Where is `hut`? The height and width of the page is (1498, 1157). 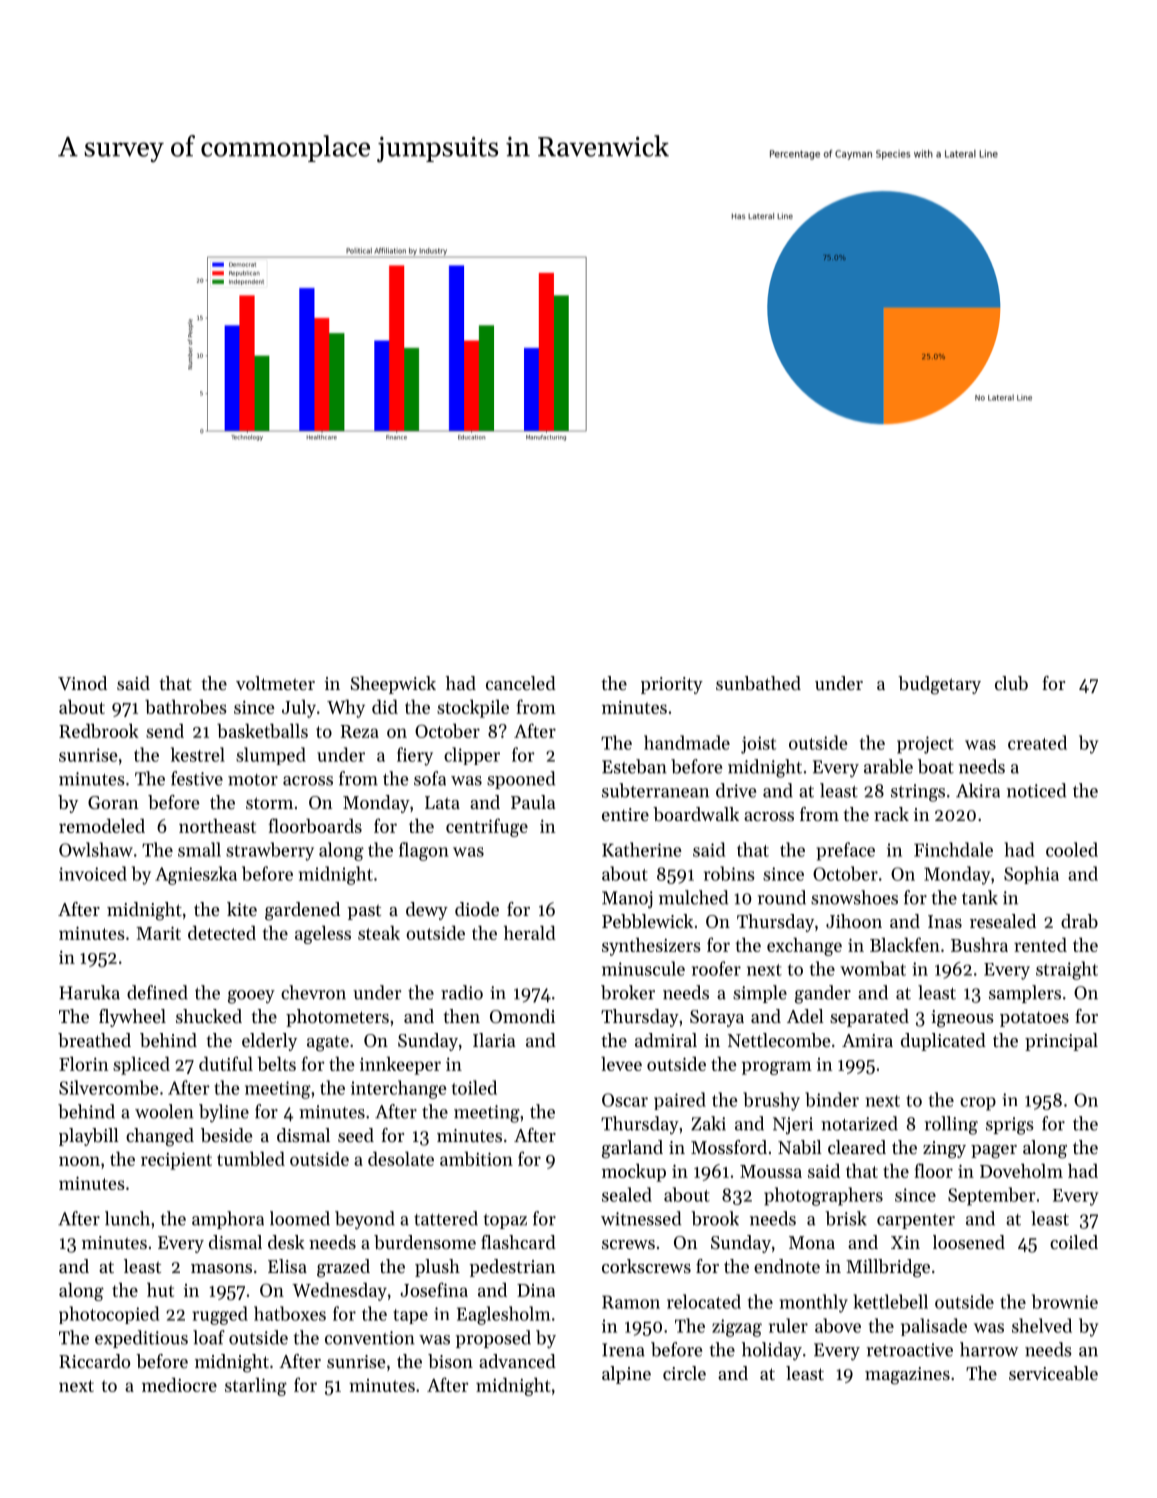
hut is located at coordinates (160, 1289).
